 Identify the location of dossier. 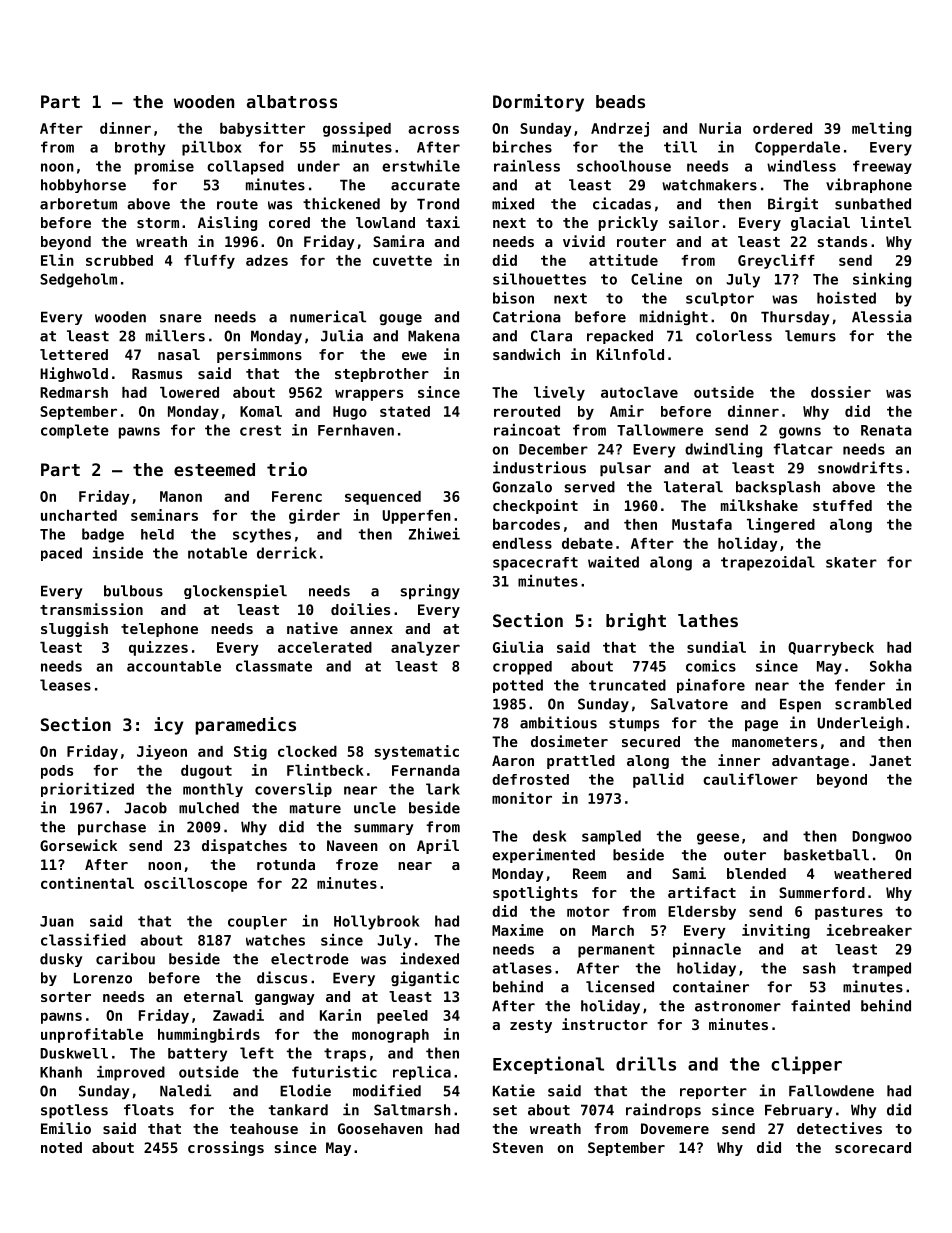
(841, 392).
